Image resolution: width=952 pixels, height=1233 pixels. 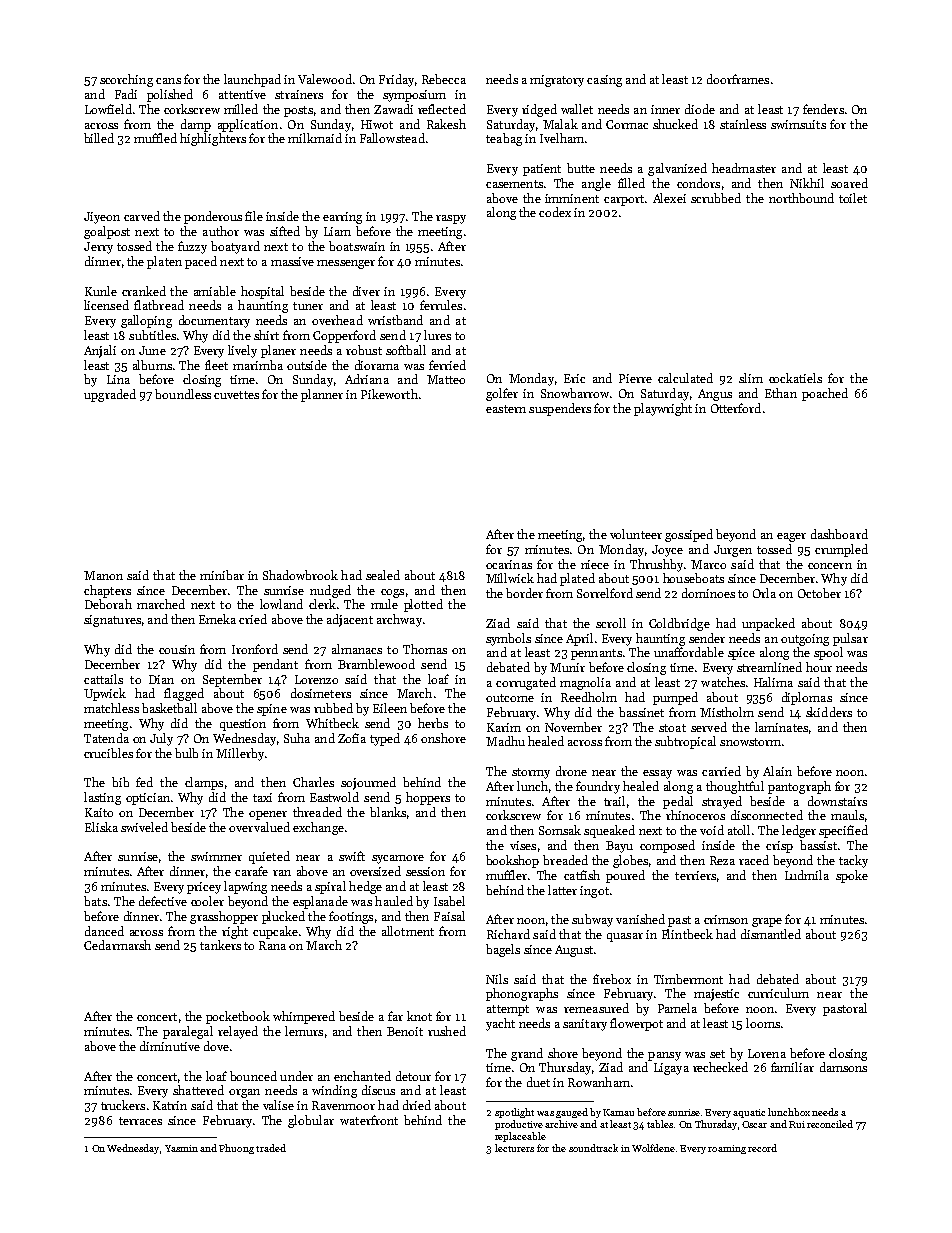 I want to click on curriculum, so click(x=778, y=993).
